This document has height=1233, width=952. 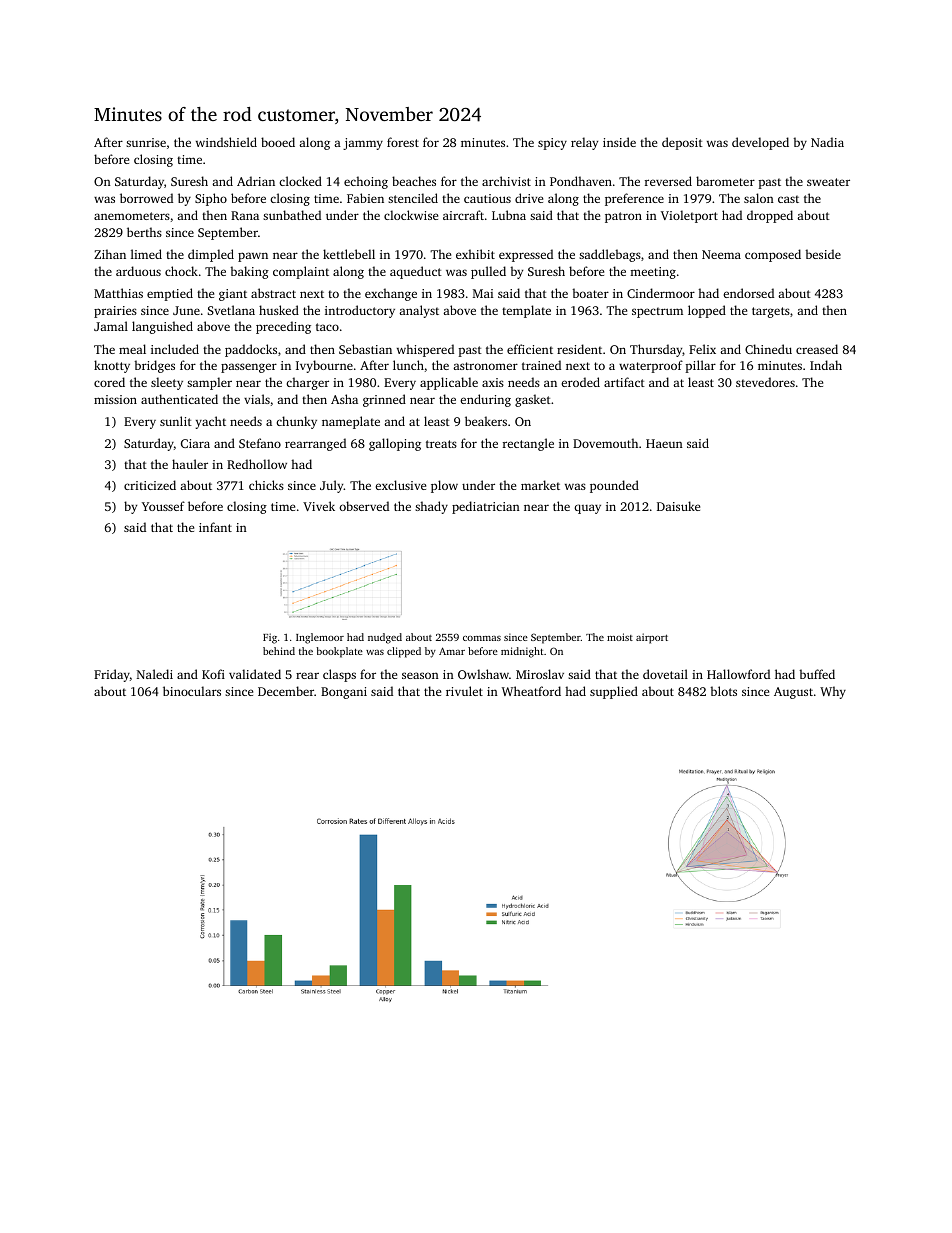 What do you see at coordinates (552, 144) in the document?
I see `spicy` at bounding box center [552, 144].
